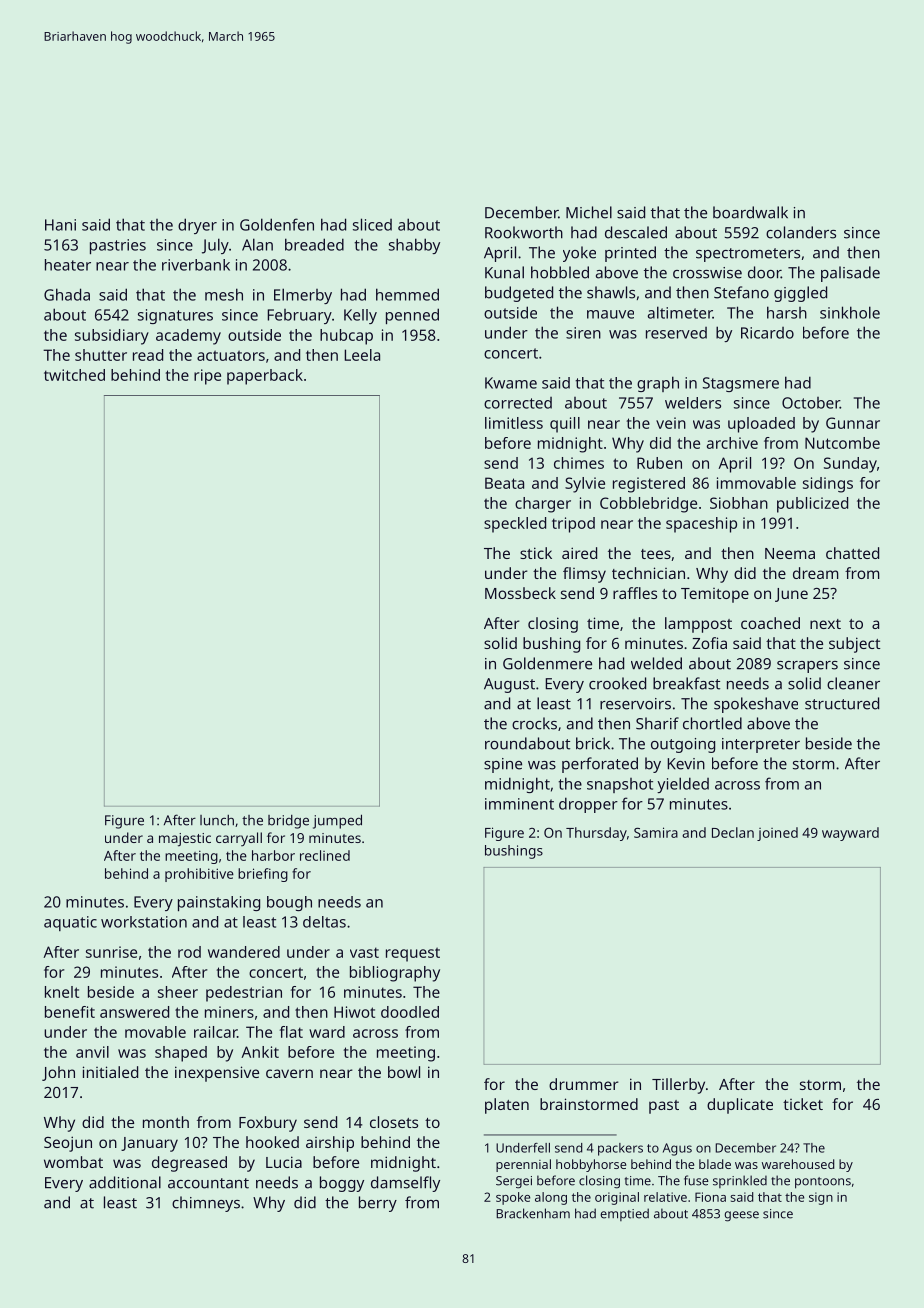 The height and width of the document is (1308, 924). I want to click on lunch, so click(217, 820).
